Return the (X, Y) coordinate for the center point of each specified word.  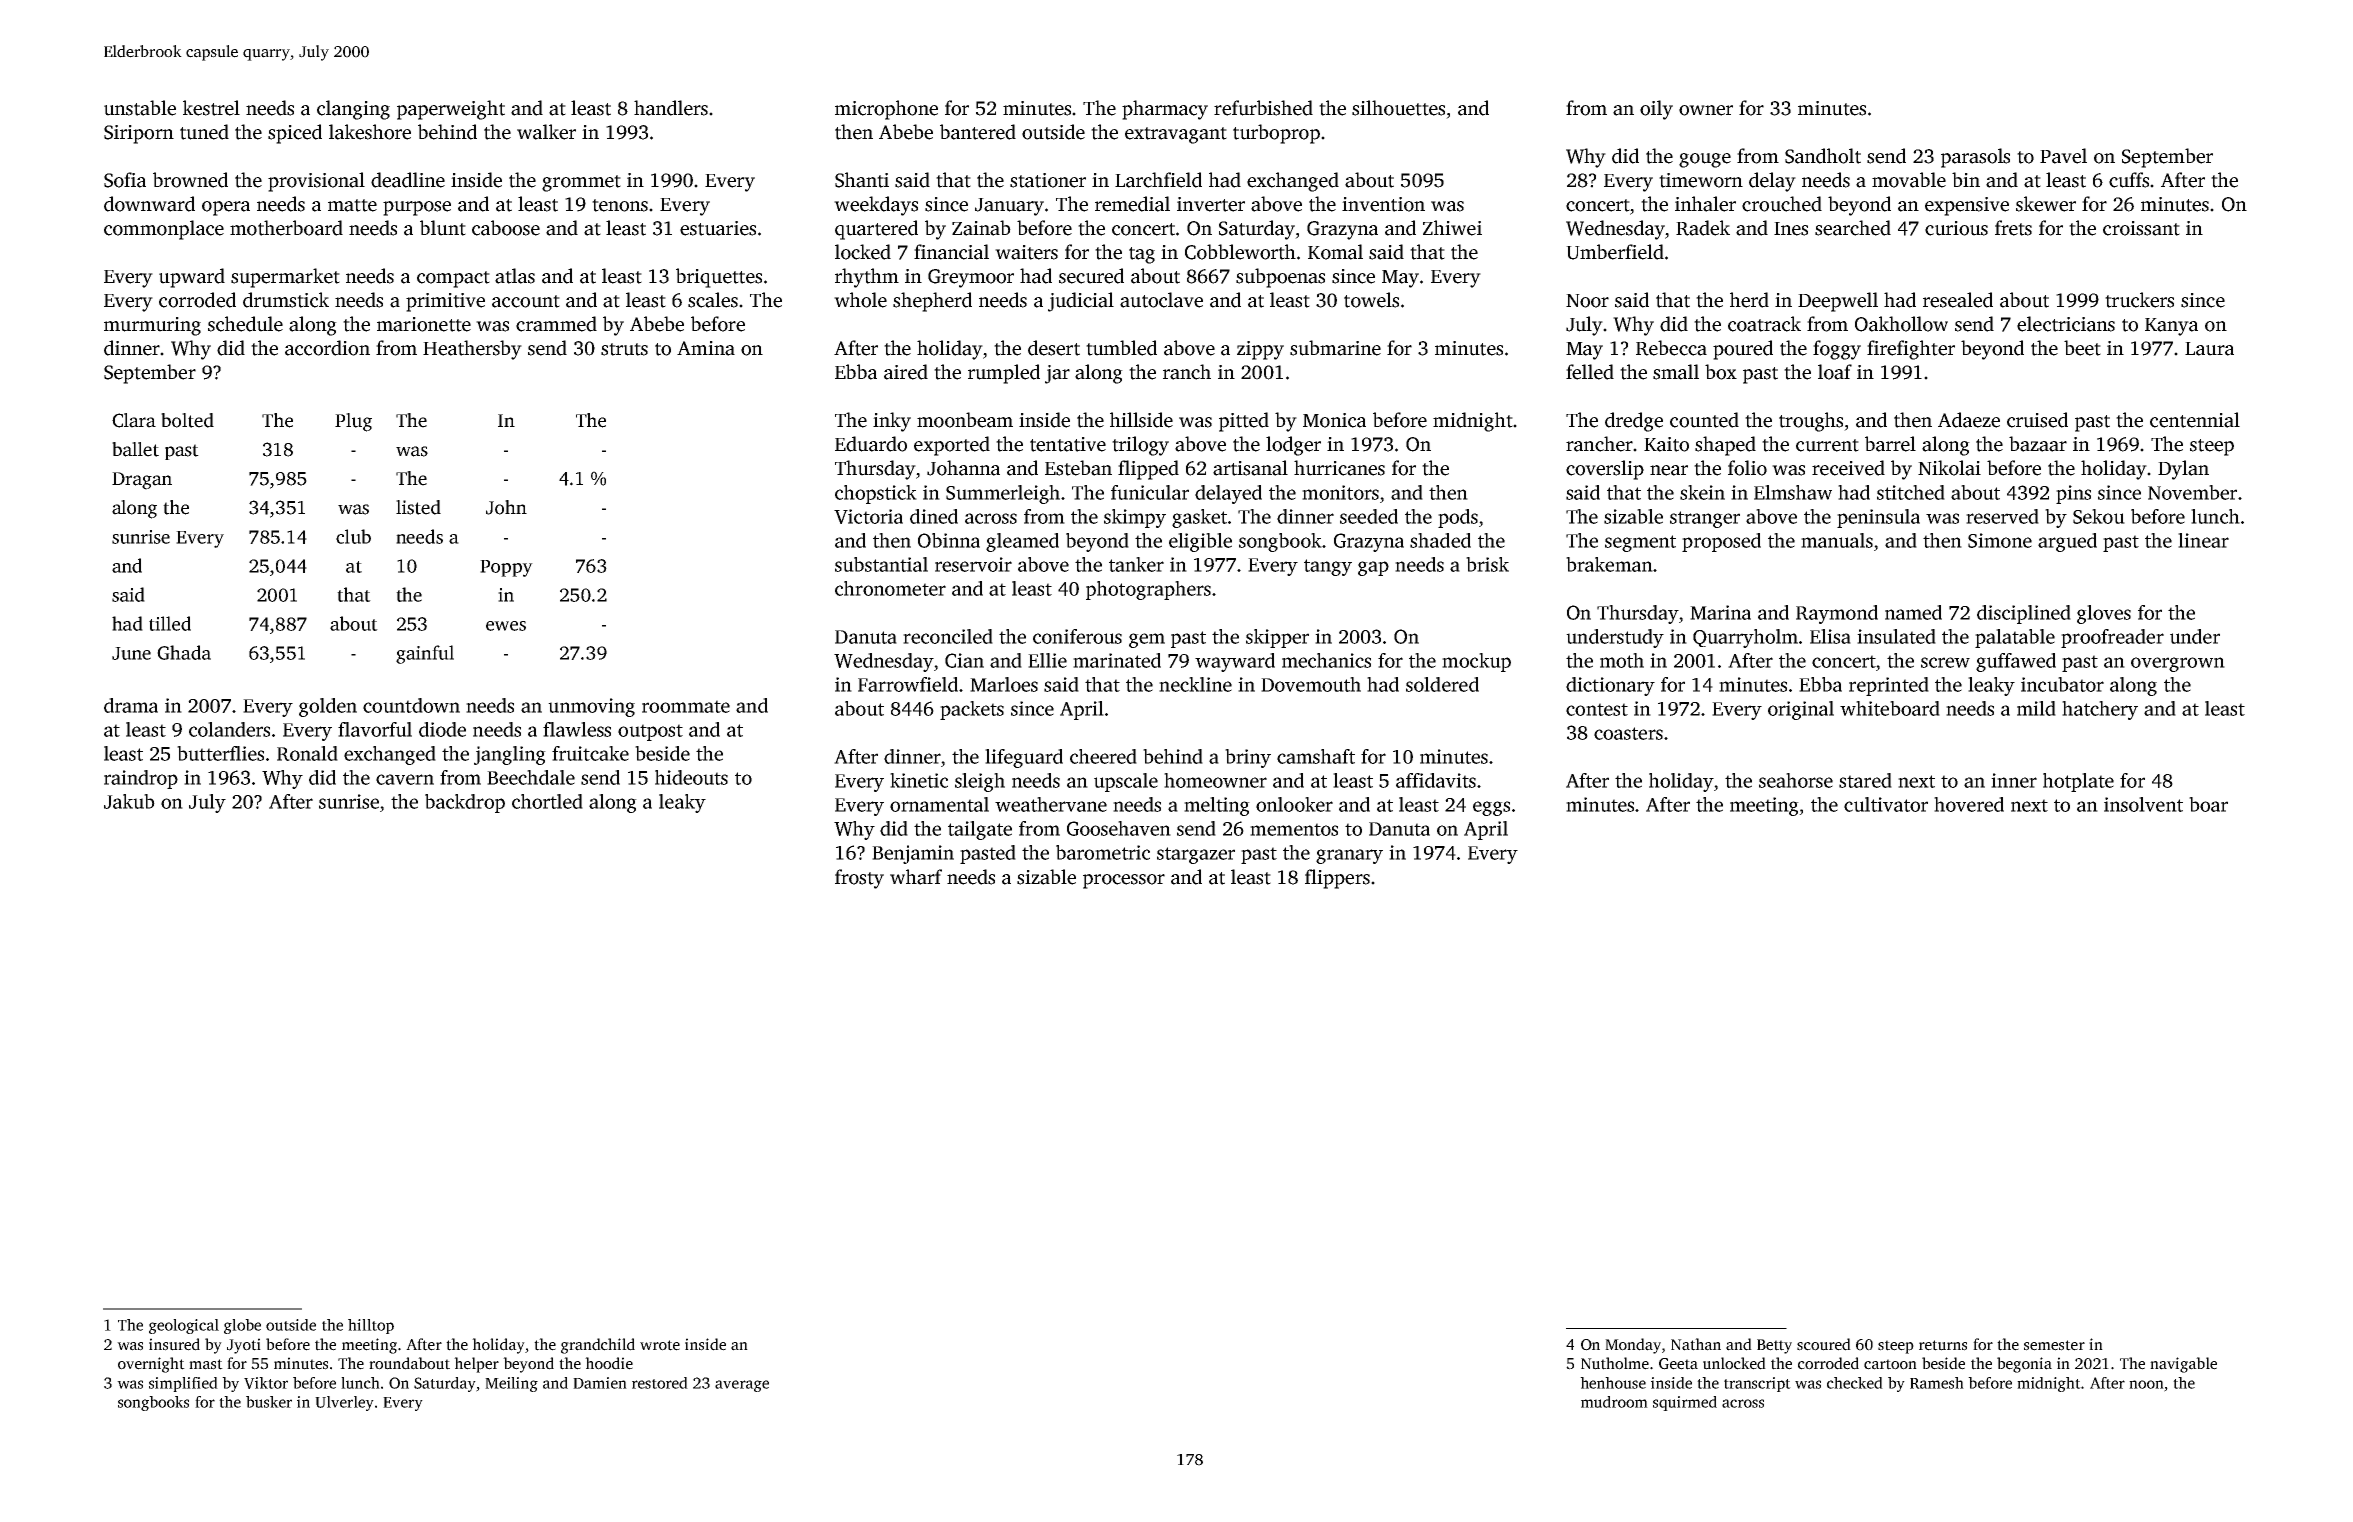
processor (1124, 881)
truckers (2139, 300)
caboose (506, 228)
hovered (1969, 804)
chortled (547, 801)
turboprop (1276, 134)
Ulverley (344, 1403)
